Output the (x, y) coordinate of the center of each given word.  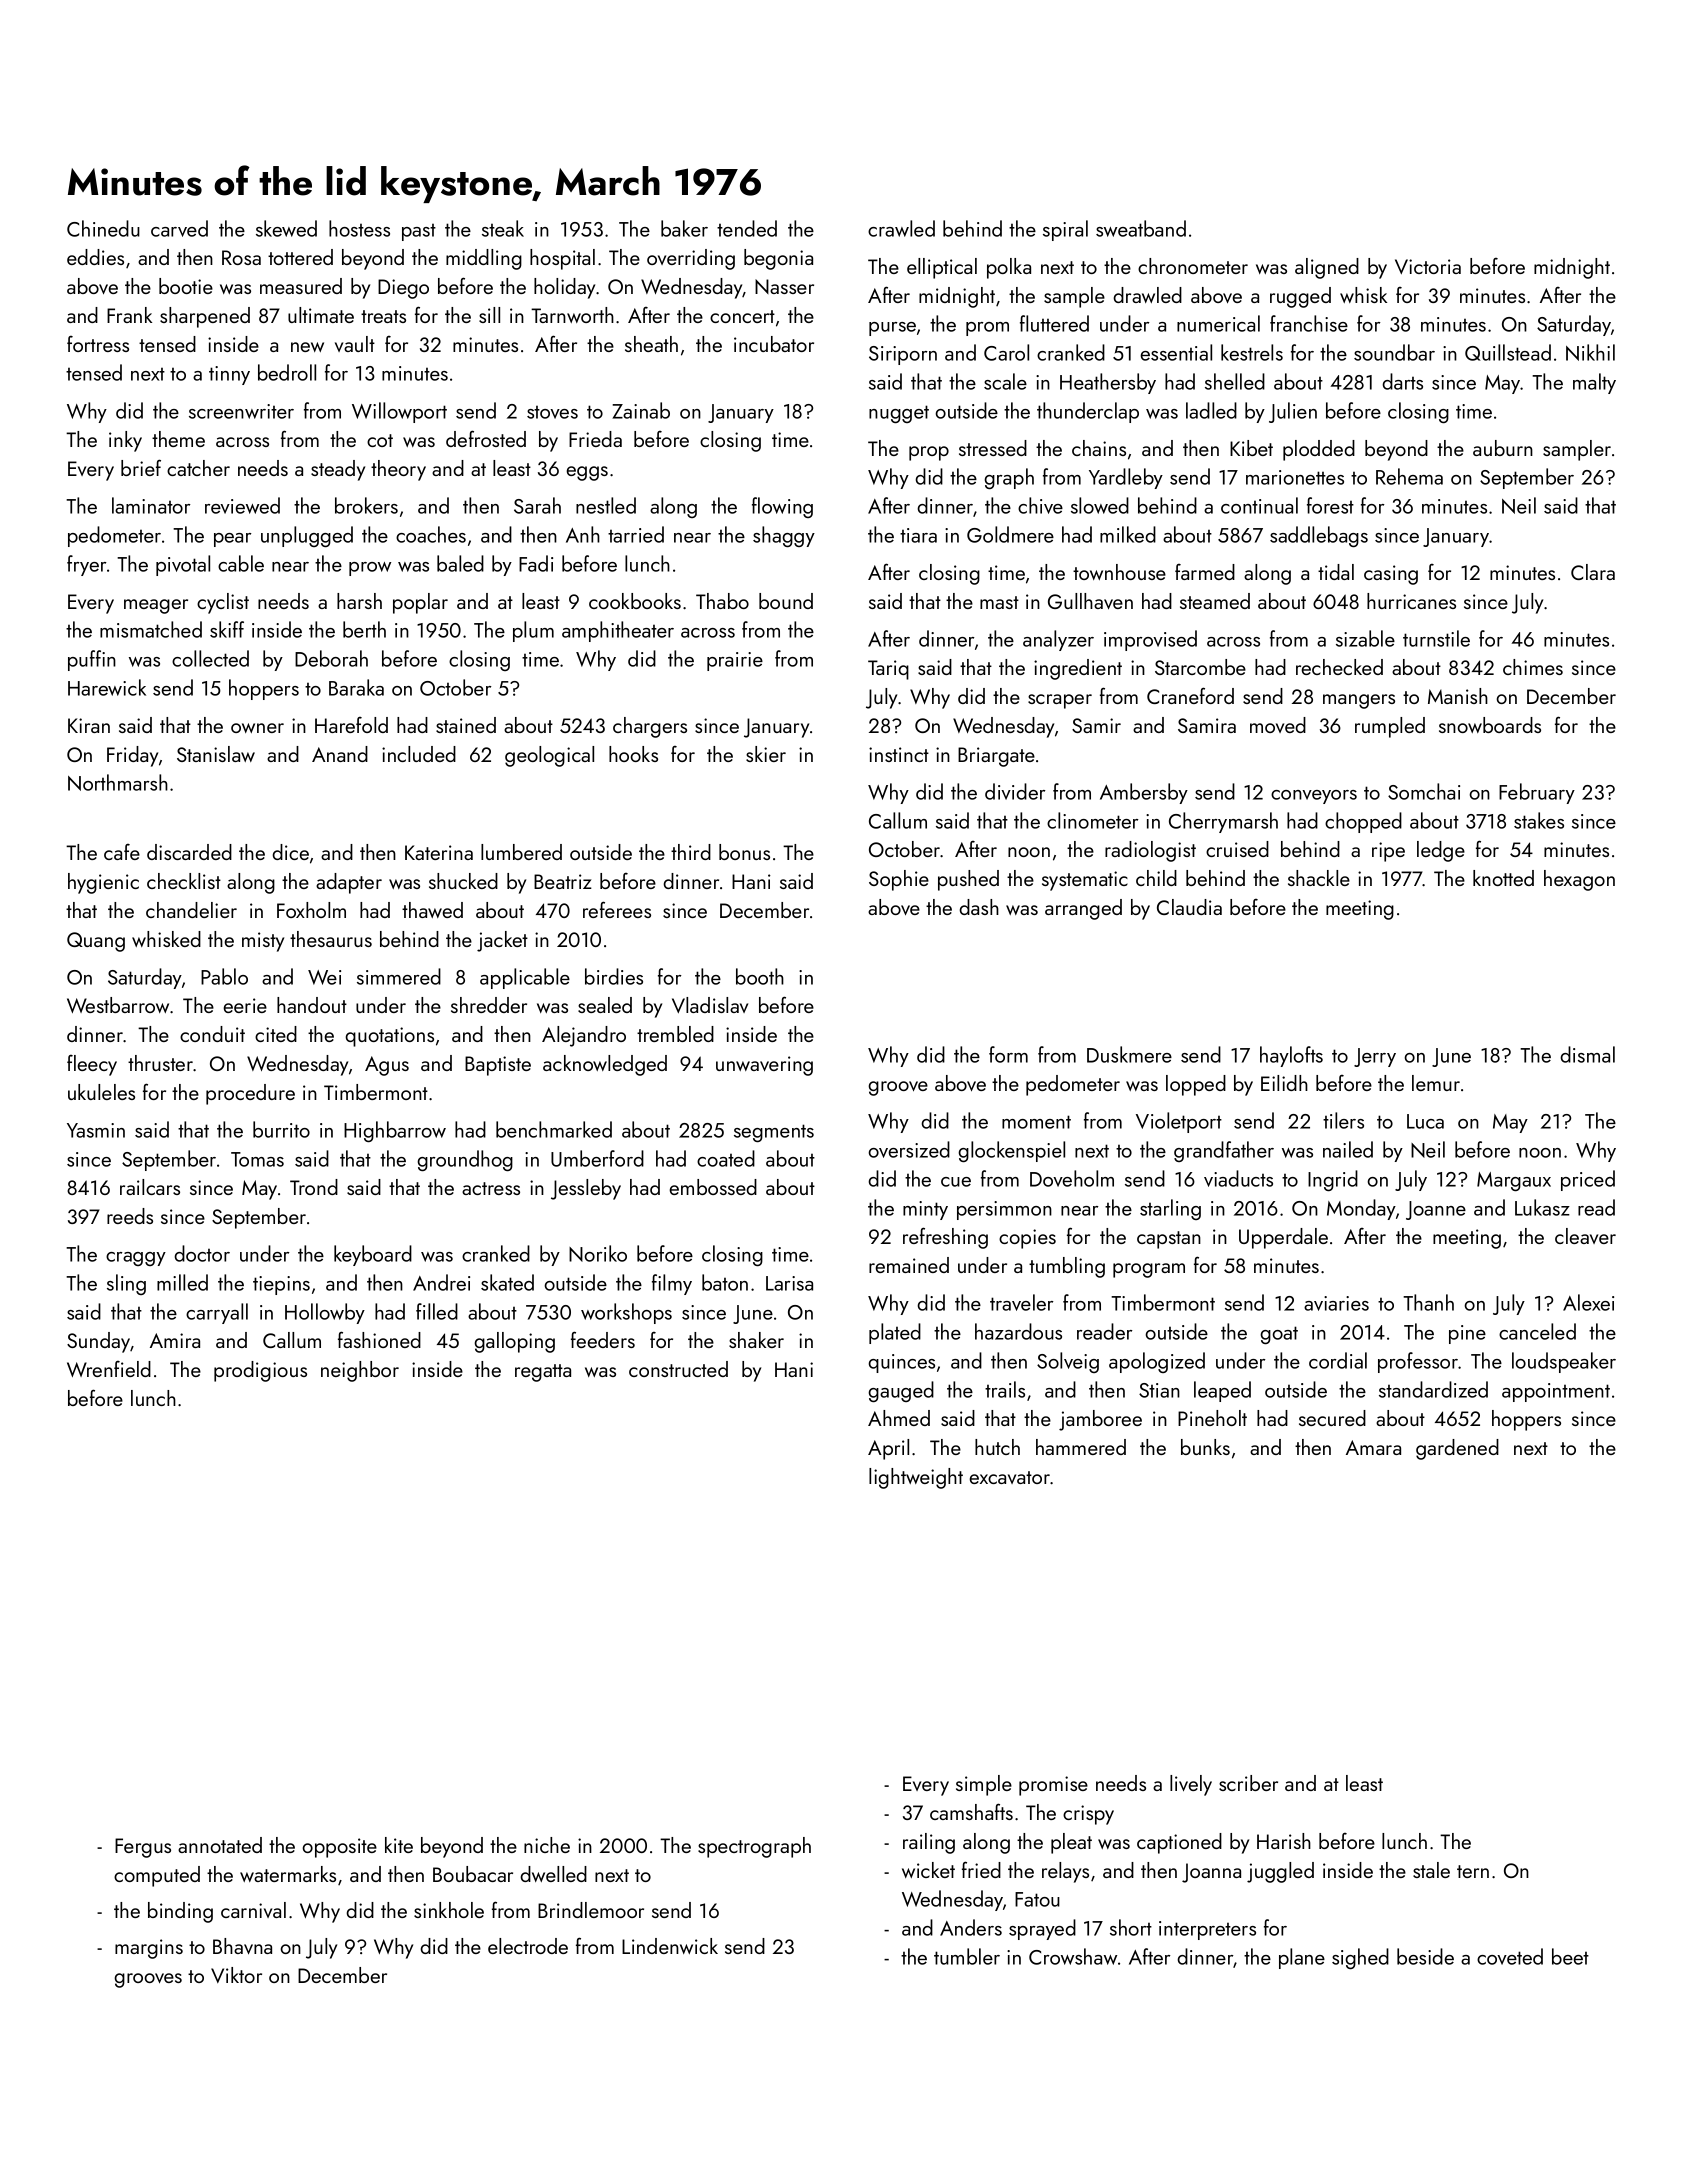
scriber (1248, 1783)
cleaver (1585, 1236)
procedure (250, 1094)
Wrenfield (109, 1369)
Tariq (888, 670)
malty (1594, 383)
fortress (98, 344)
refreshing (945, 1238)
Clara (1593, 572)
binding (180, 1912)
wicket (928, 1870)
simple (984, 1785)
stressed (993, 448)
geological (549, 756)
